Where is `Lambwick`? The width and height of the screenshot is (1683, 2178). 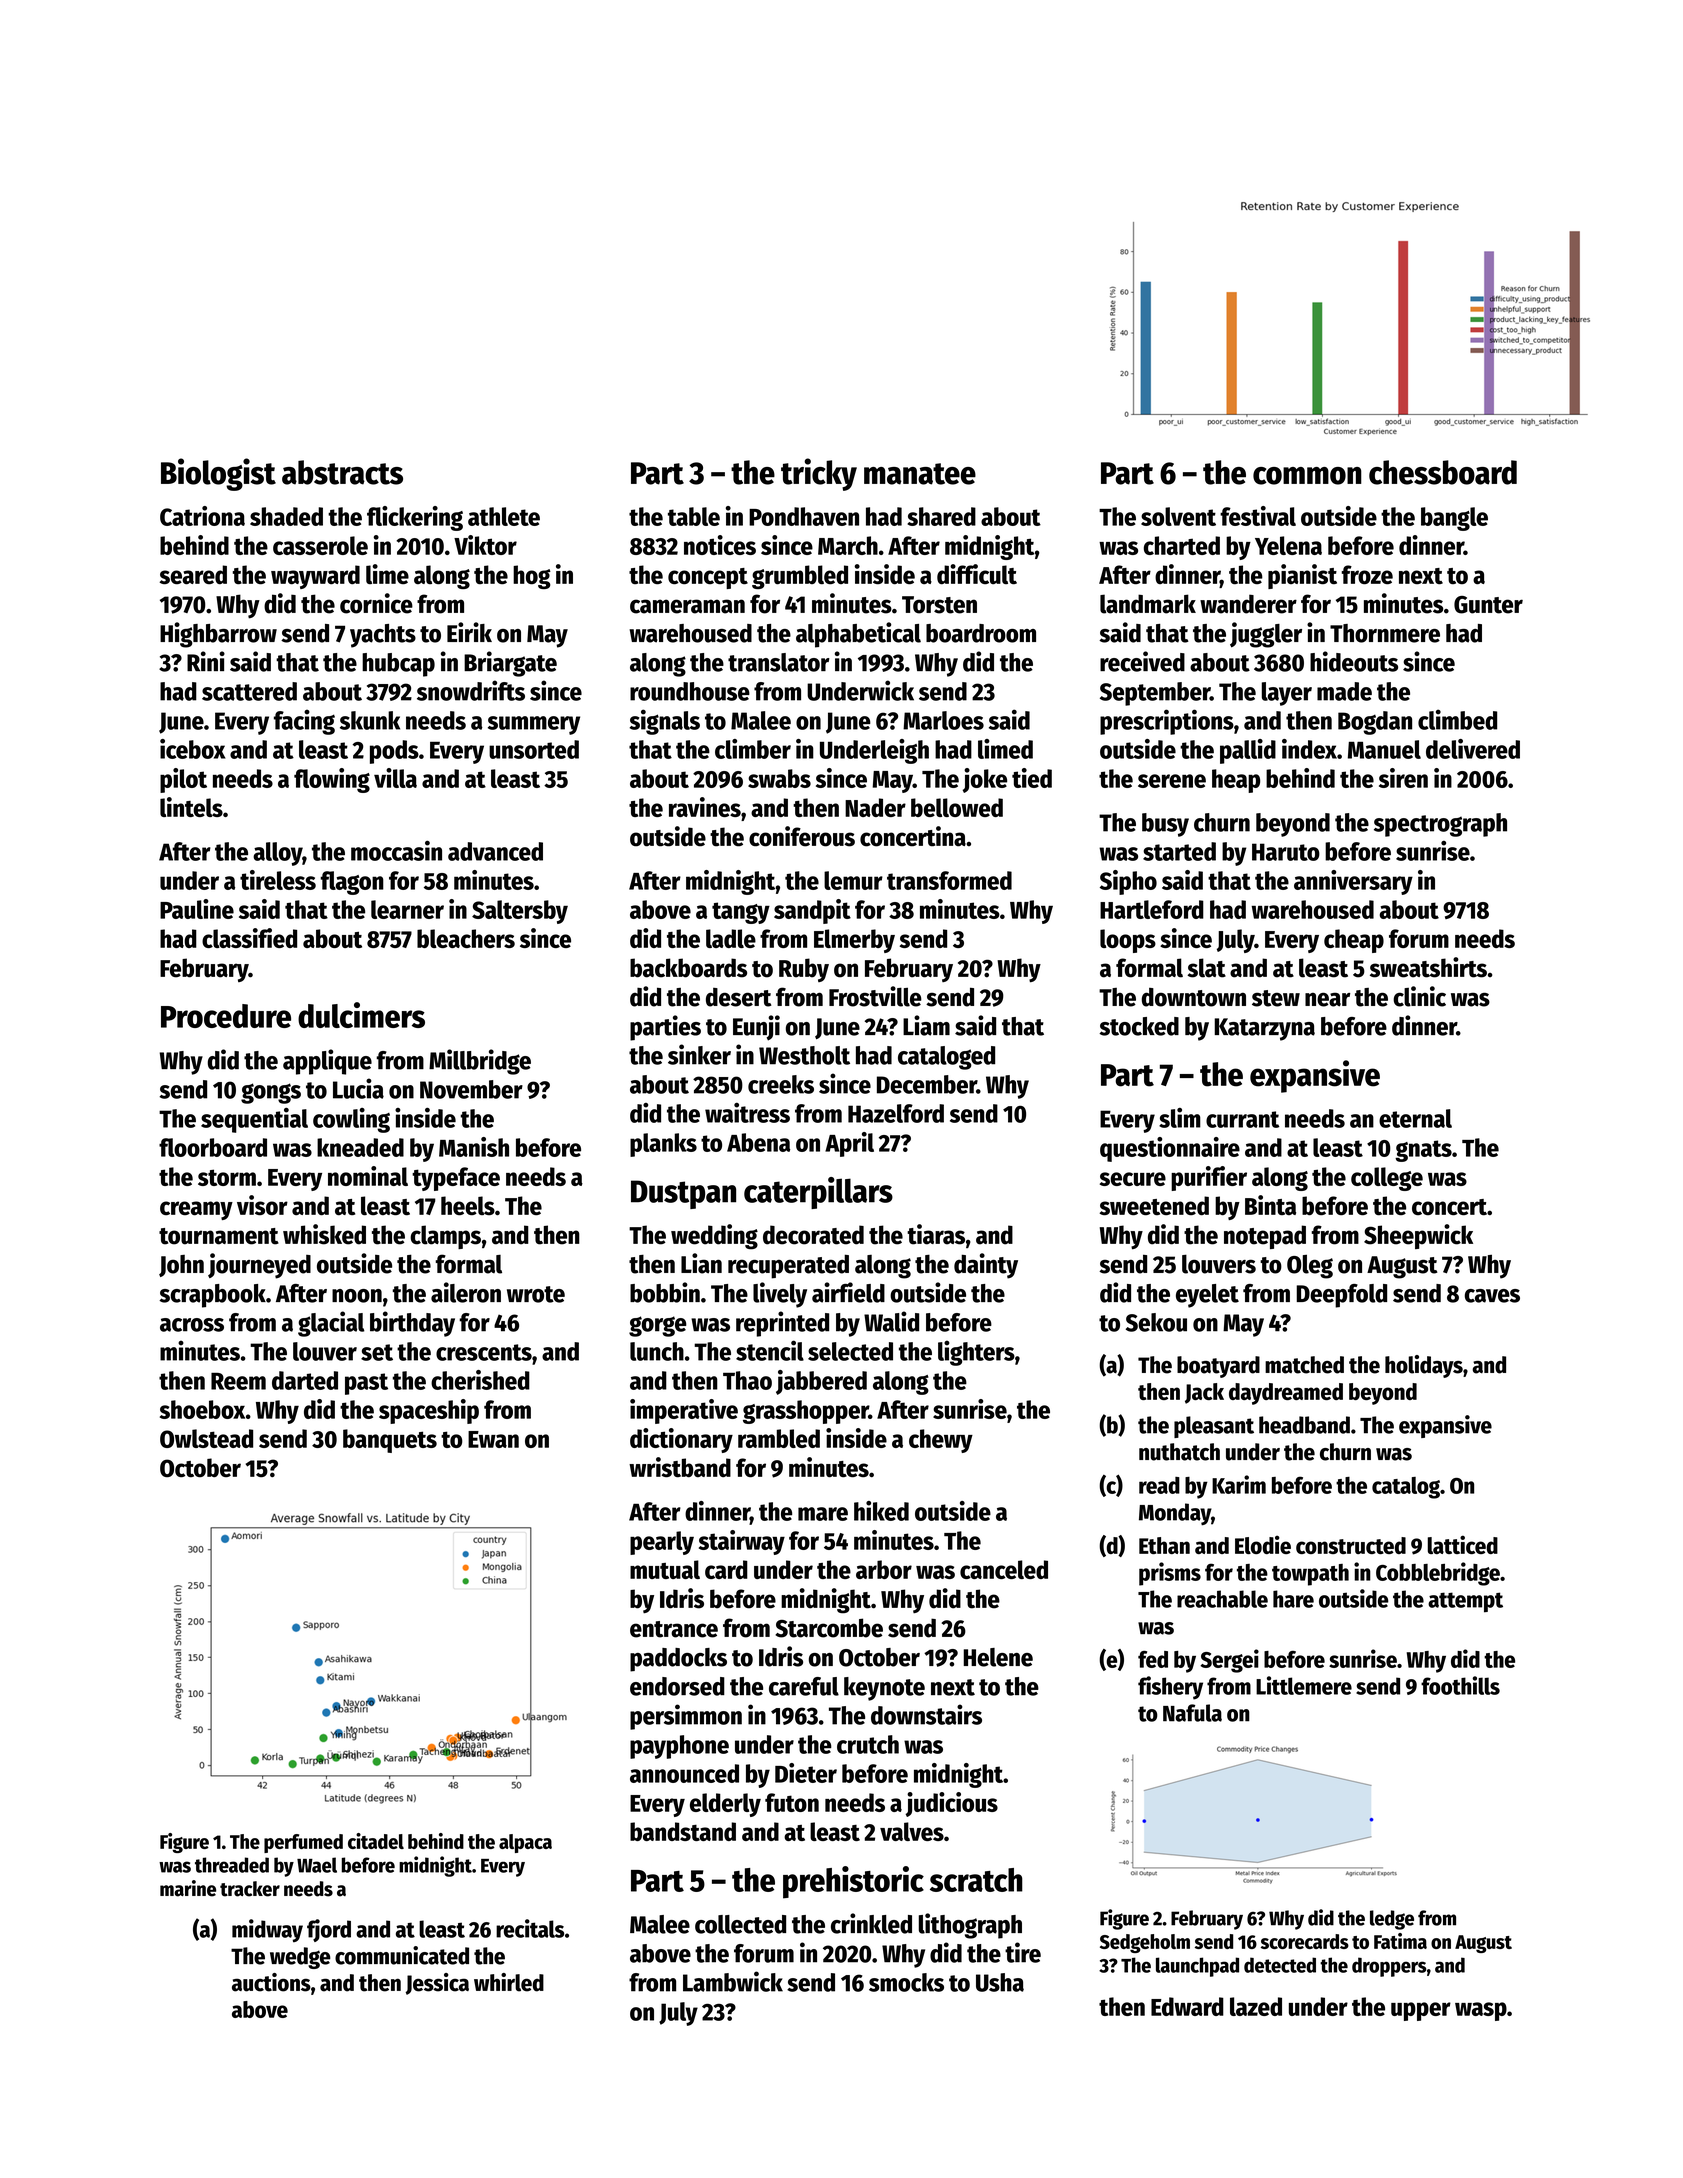 Lambwick is located at coordinates (733, 1981).
